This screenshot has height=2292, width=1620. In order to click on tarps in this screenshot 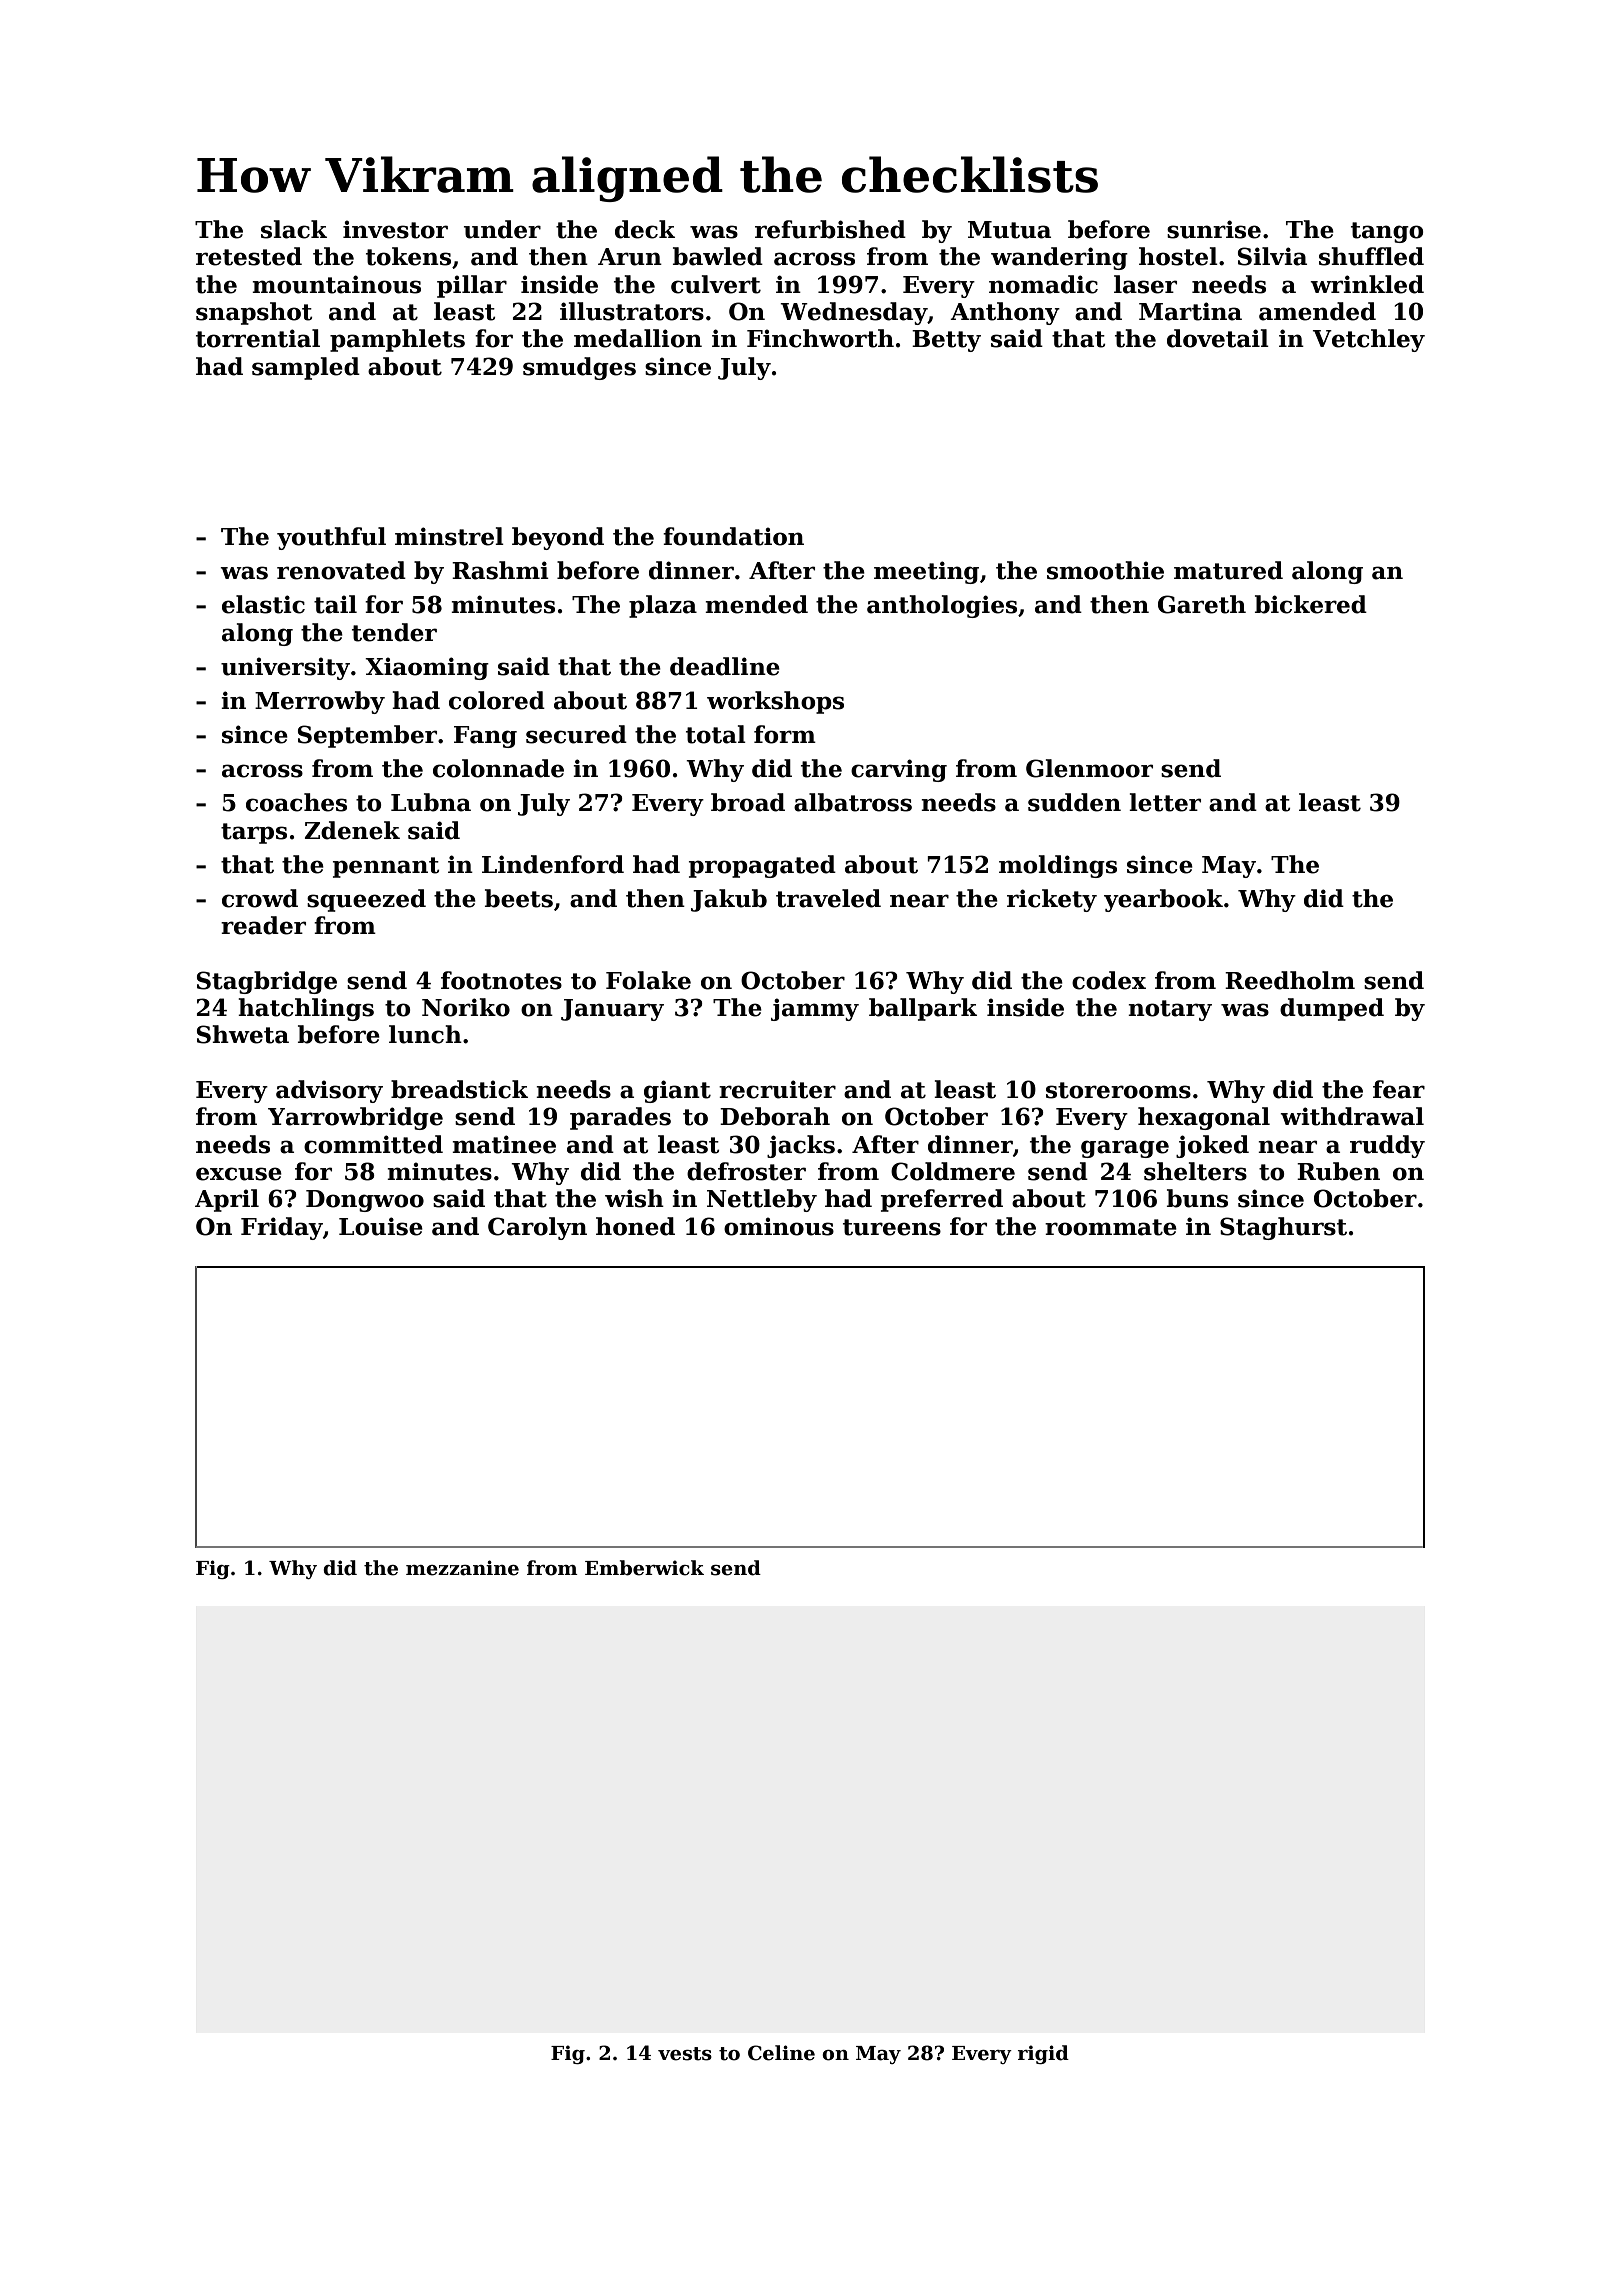, I will do `click(254, 833)`.
